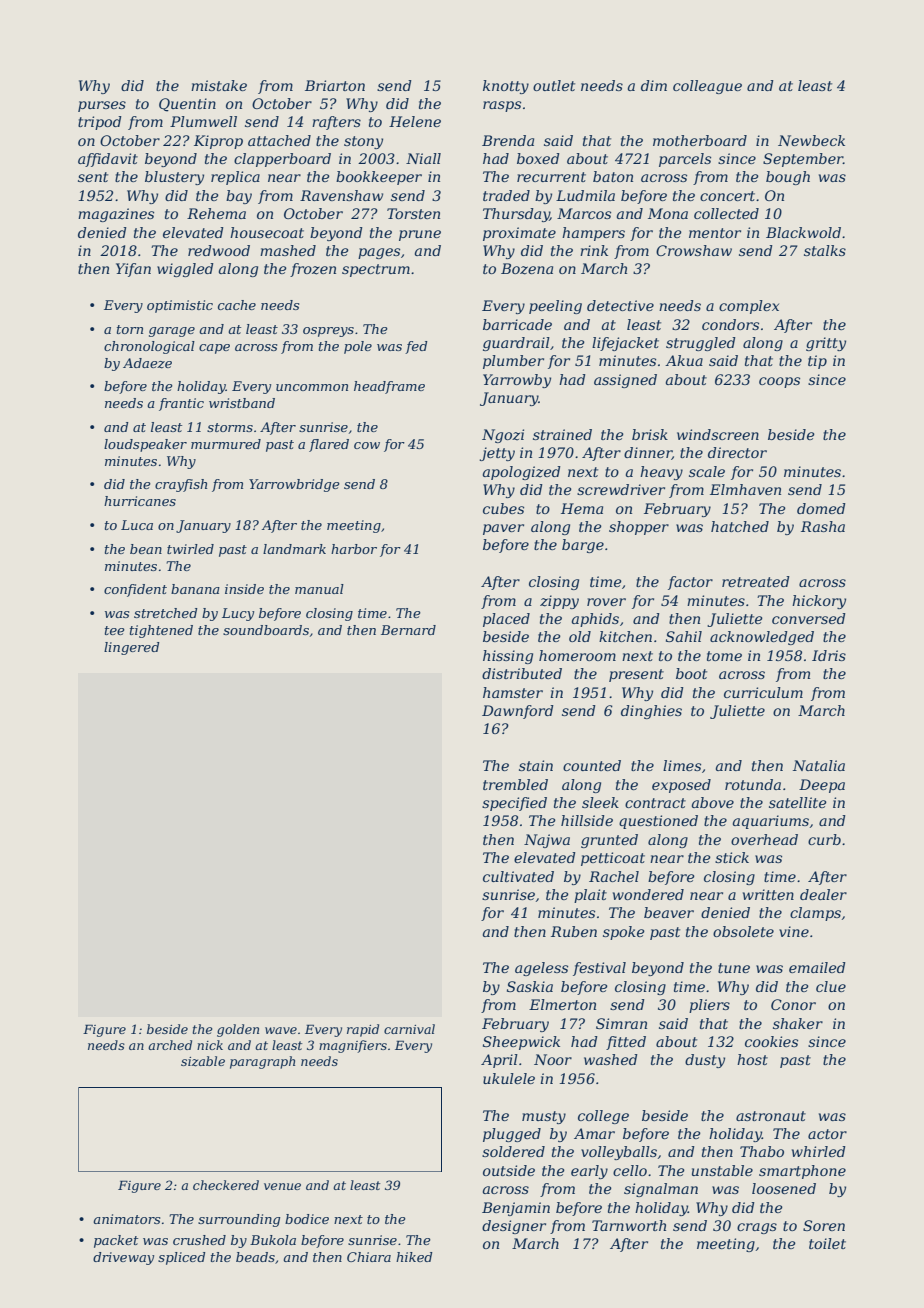 This screenshot has height=1308, width=924. What do you see at coordinates (132, 648) in the screenshot?
I see `lingered` at bounding box center [132, 648].
